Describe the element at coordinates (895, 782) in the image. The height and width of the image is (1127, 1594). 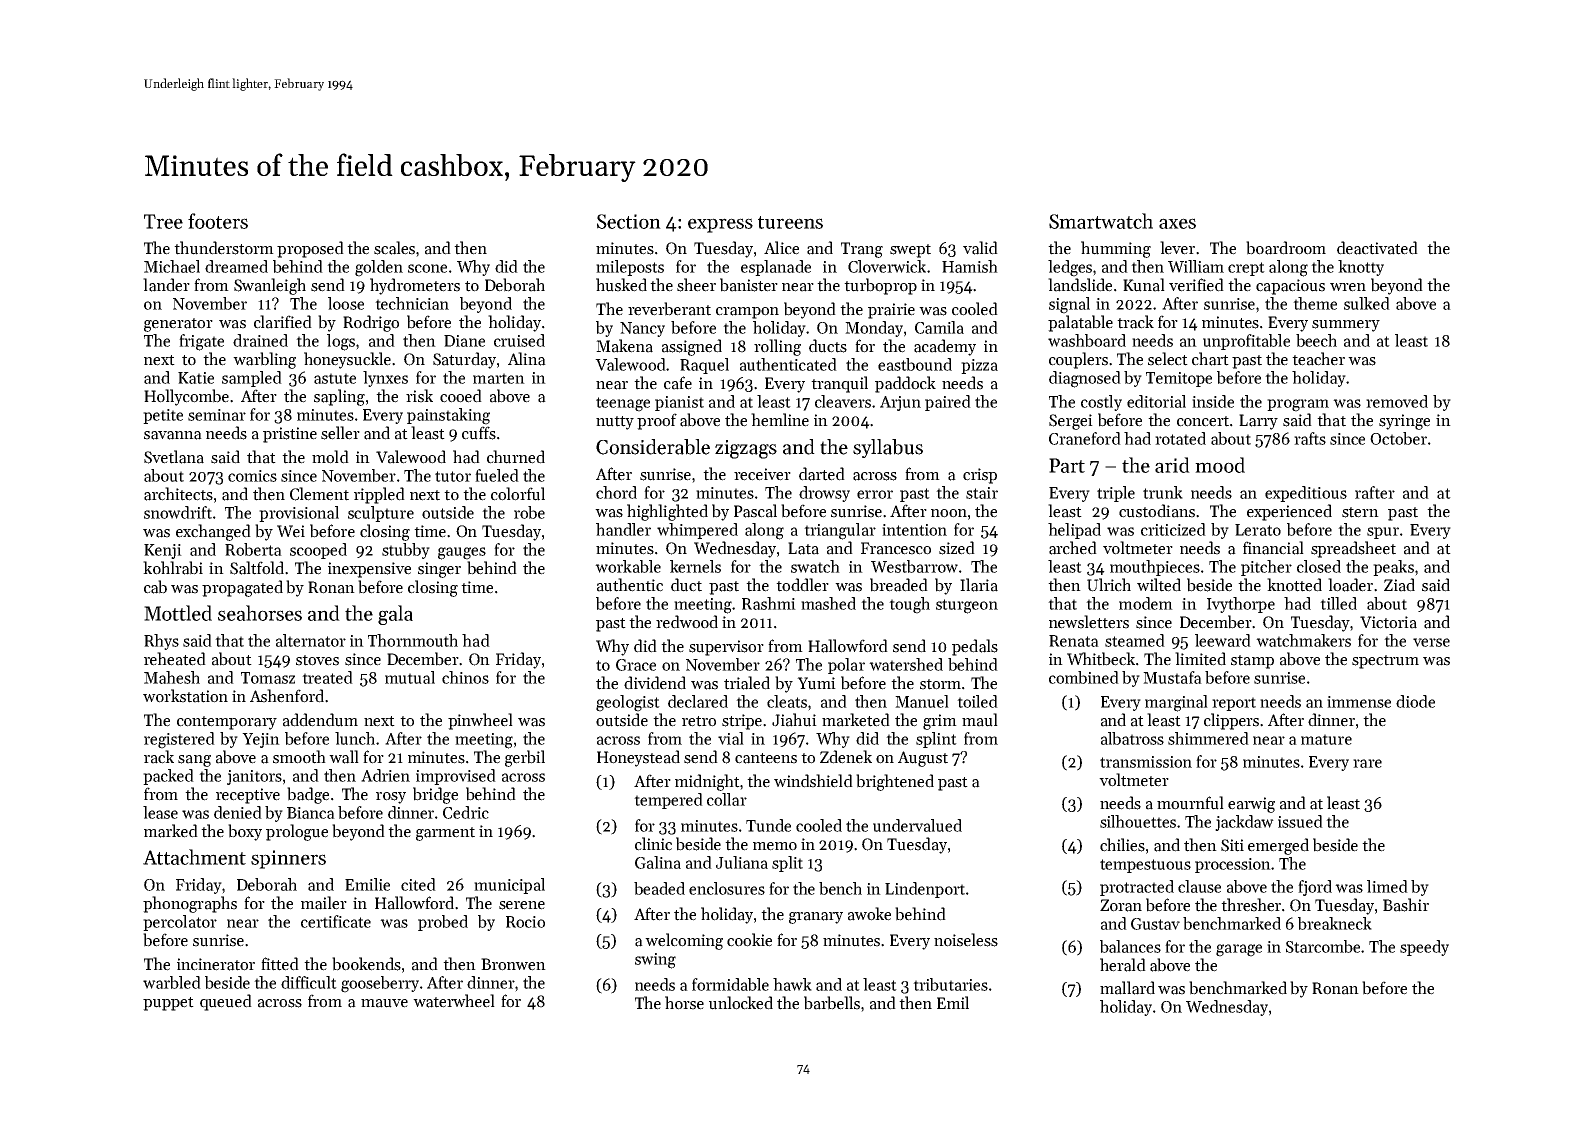
I see `brightened` at that location.
